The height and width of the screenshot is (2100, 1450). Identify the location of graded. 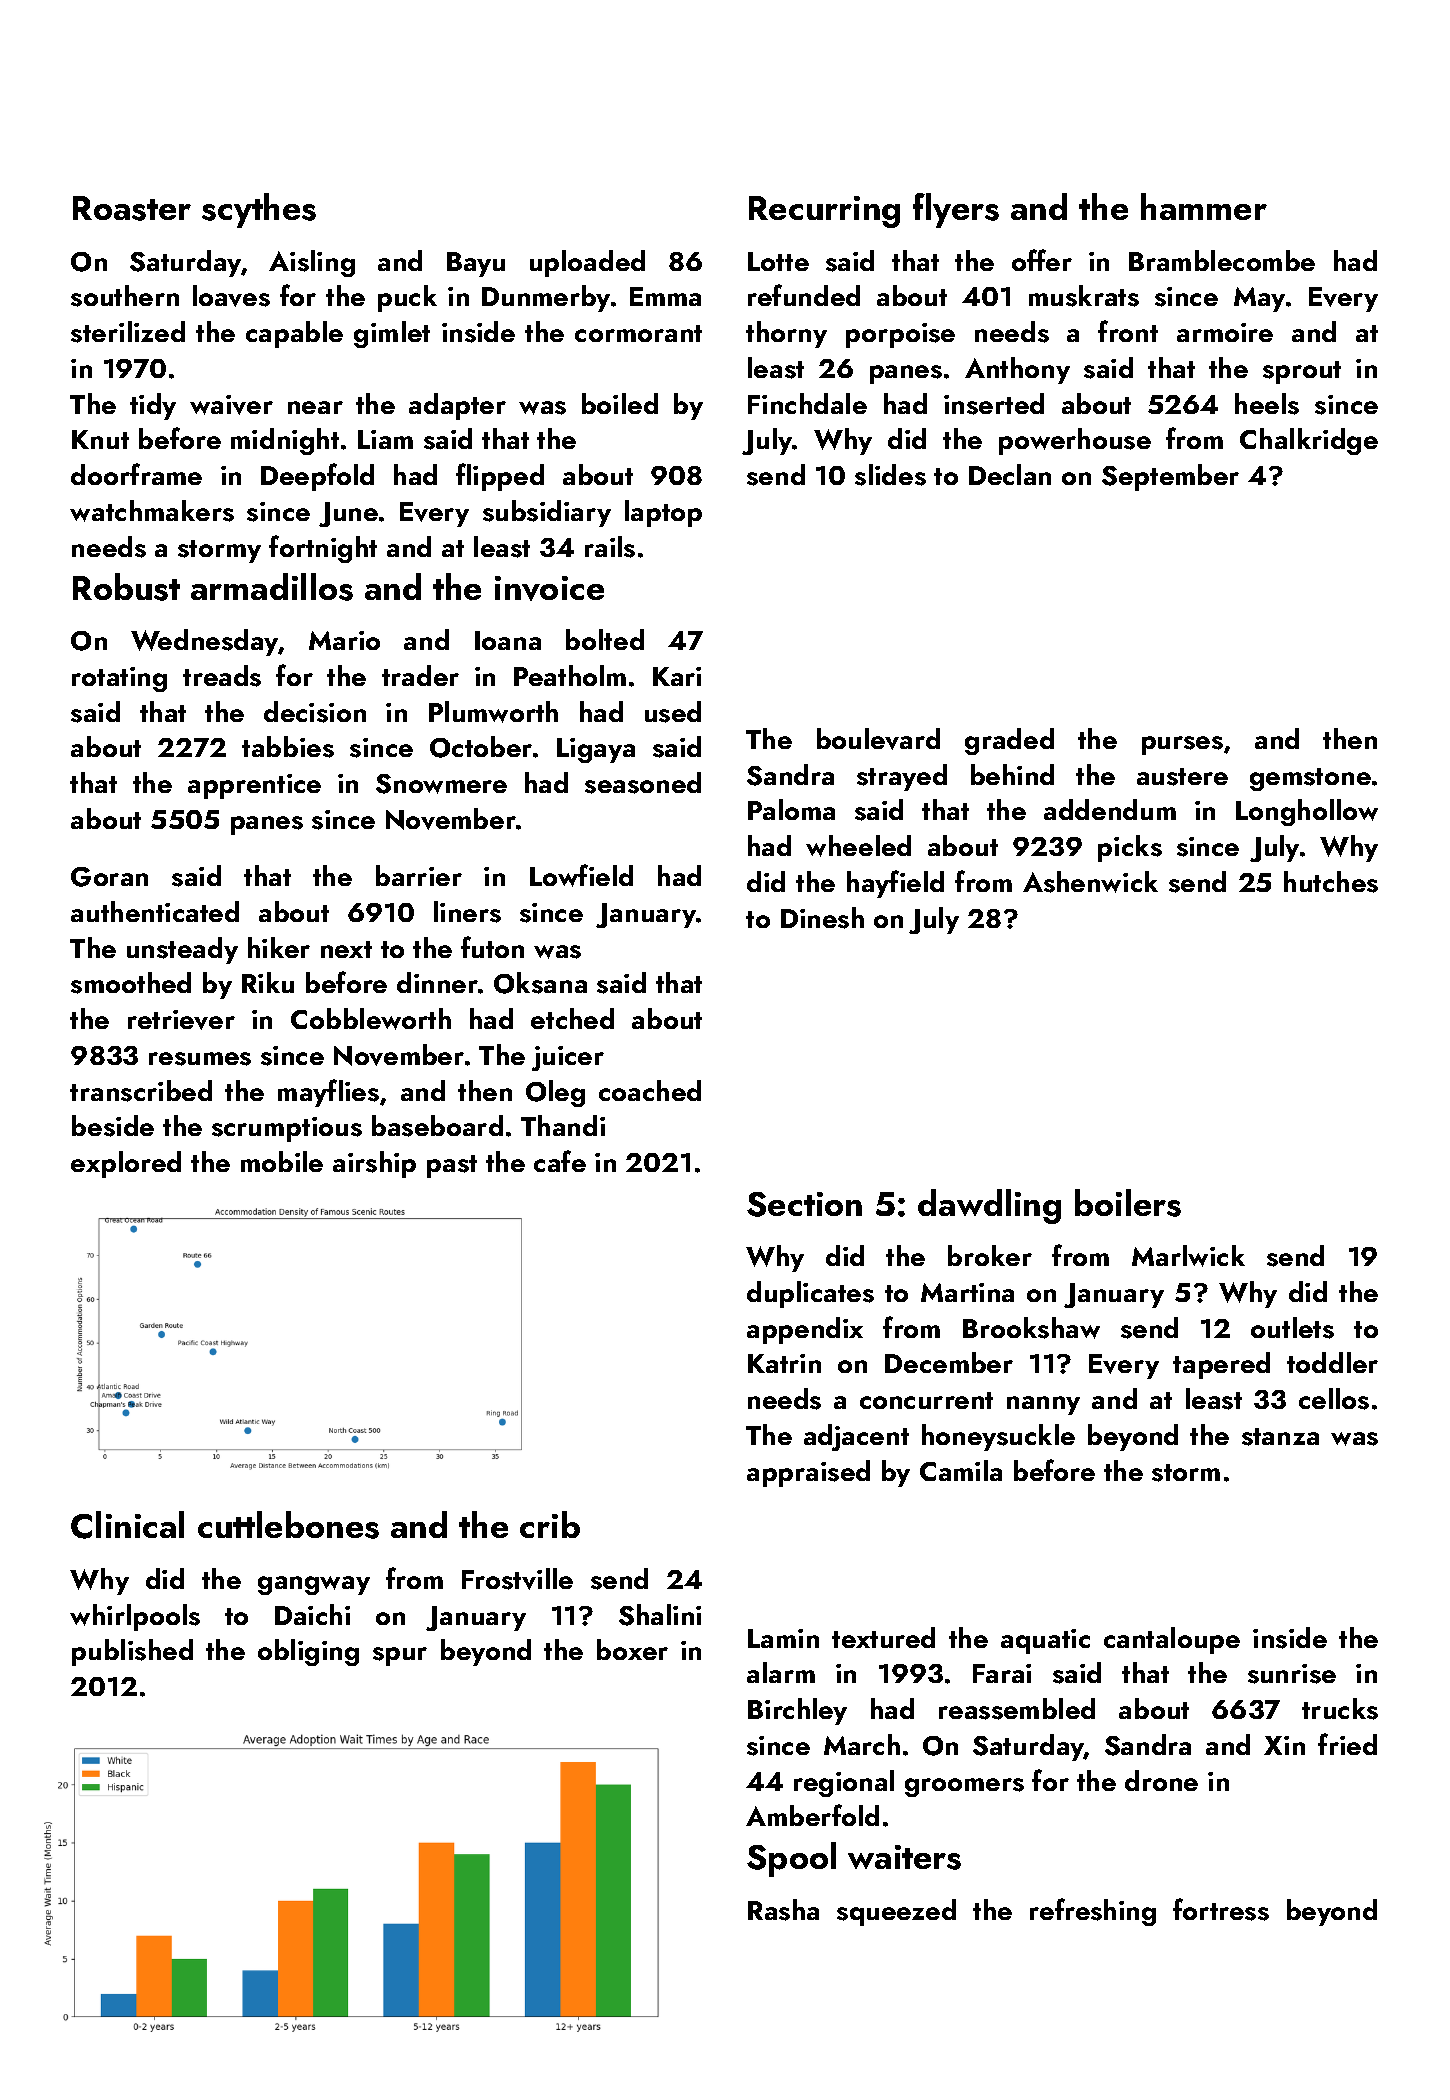
(1009, 741).
